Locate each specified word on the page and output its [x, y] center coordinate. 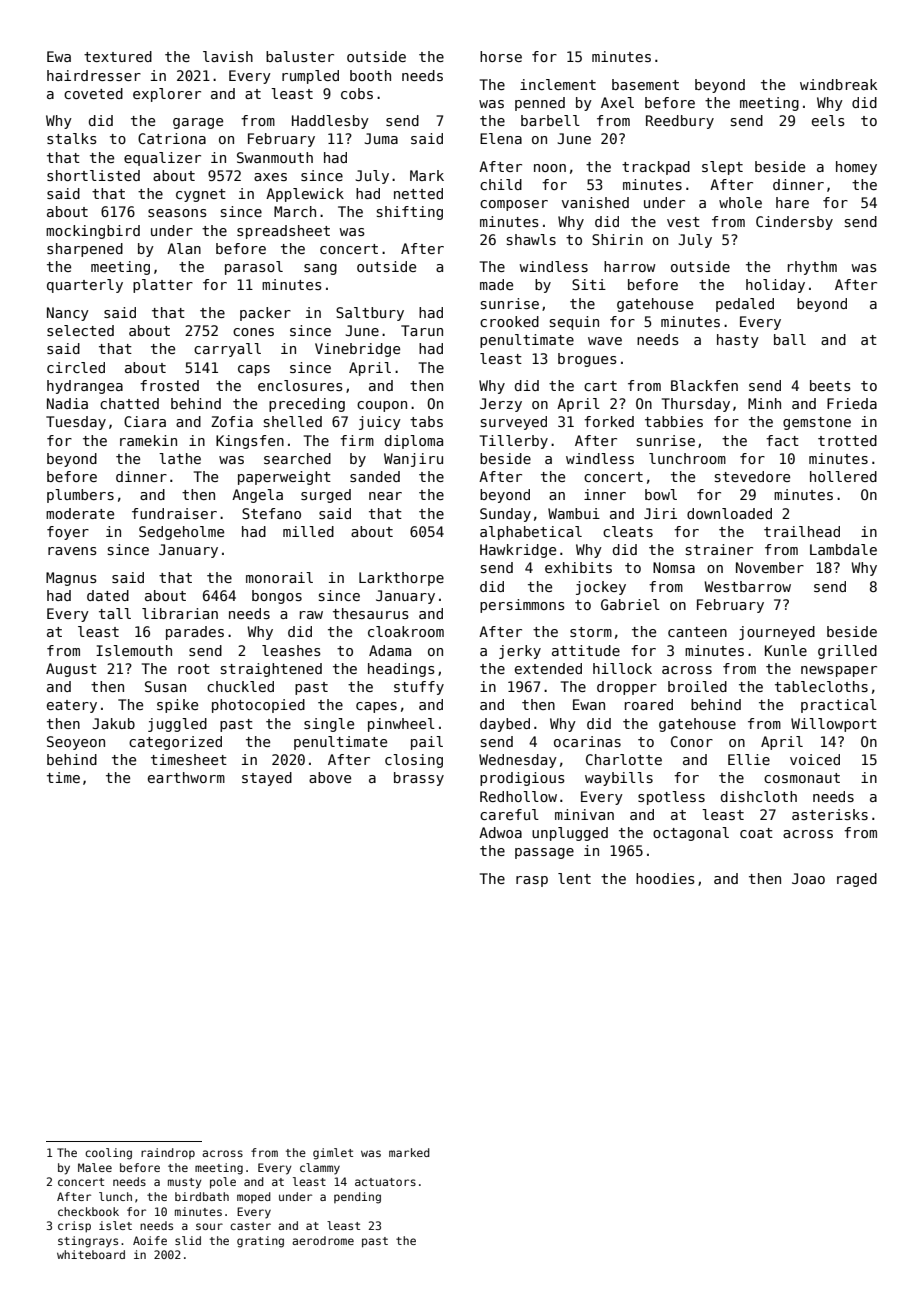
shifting [410, 213]
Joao [808, 878]
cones [253, 332]
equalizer [162, 159]
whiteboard [91, 1254]
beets [830, 385]
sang [320, 269]
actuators [385, 1182]
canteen [697, 632]
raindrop [168, 1153]
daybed [505, 725]
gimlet [333, 1154]
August [71, 670]
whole [740, 202]
